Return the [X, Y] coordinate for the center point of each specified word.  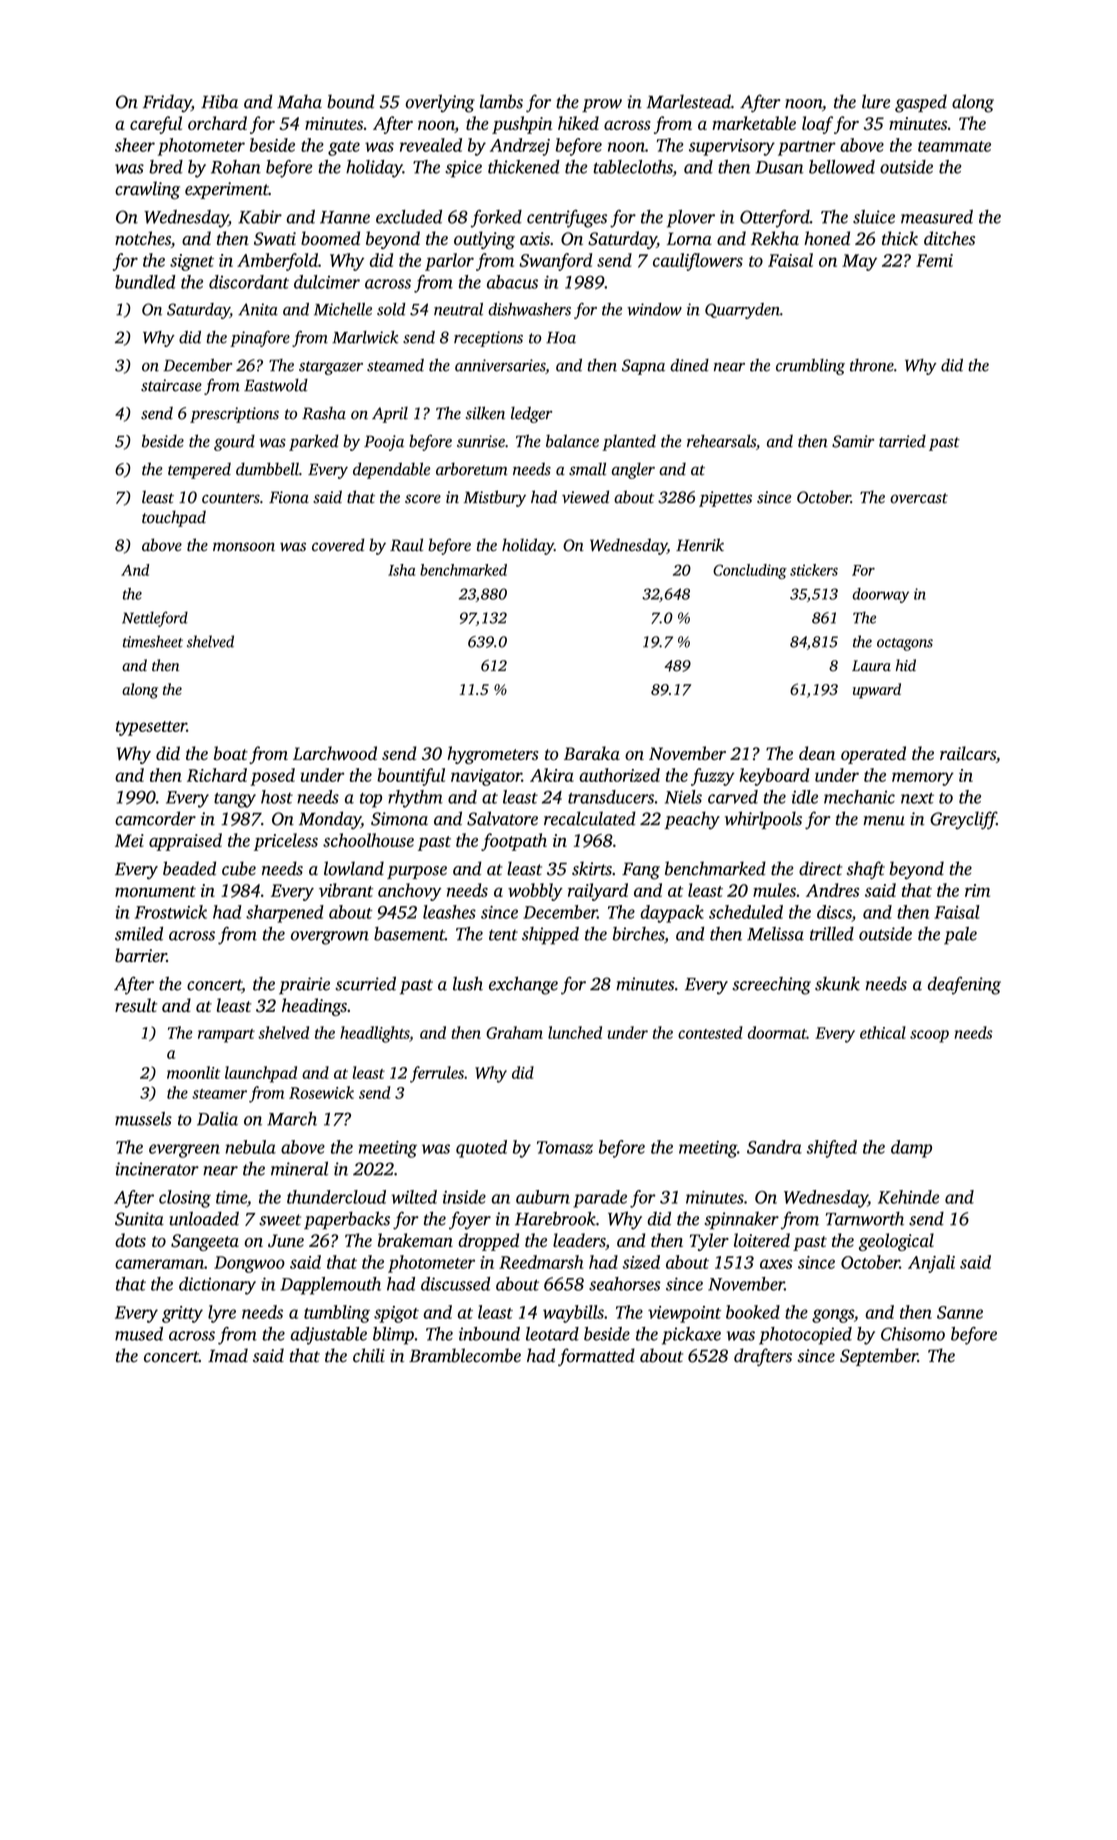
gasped [921, 103]
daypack [672, 914]
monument [155, 891]
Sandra [774, 1147]
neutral [458, 309]
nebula [250, 1147]
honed [827, 238]
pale [960, 936]
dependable [391, 470]
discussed [455, 1284]
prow [602, 105]
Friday [167, 103]
